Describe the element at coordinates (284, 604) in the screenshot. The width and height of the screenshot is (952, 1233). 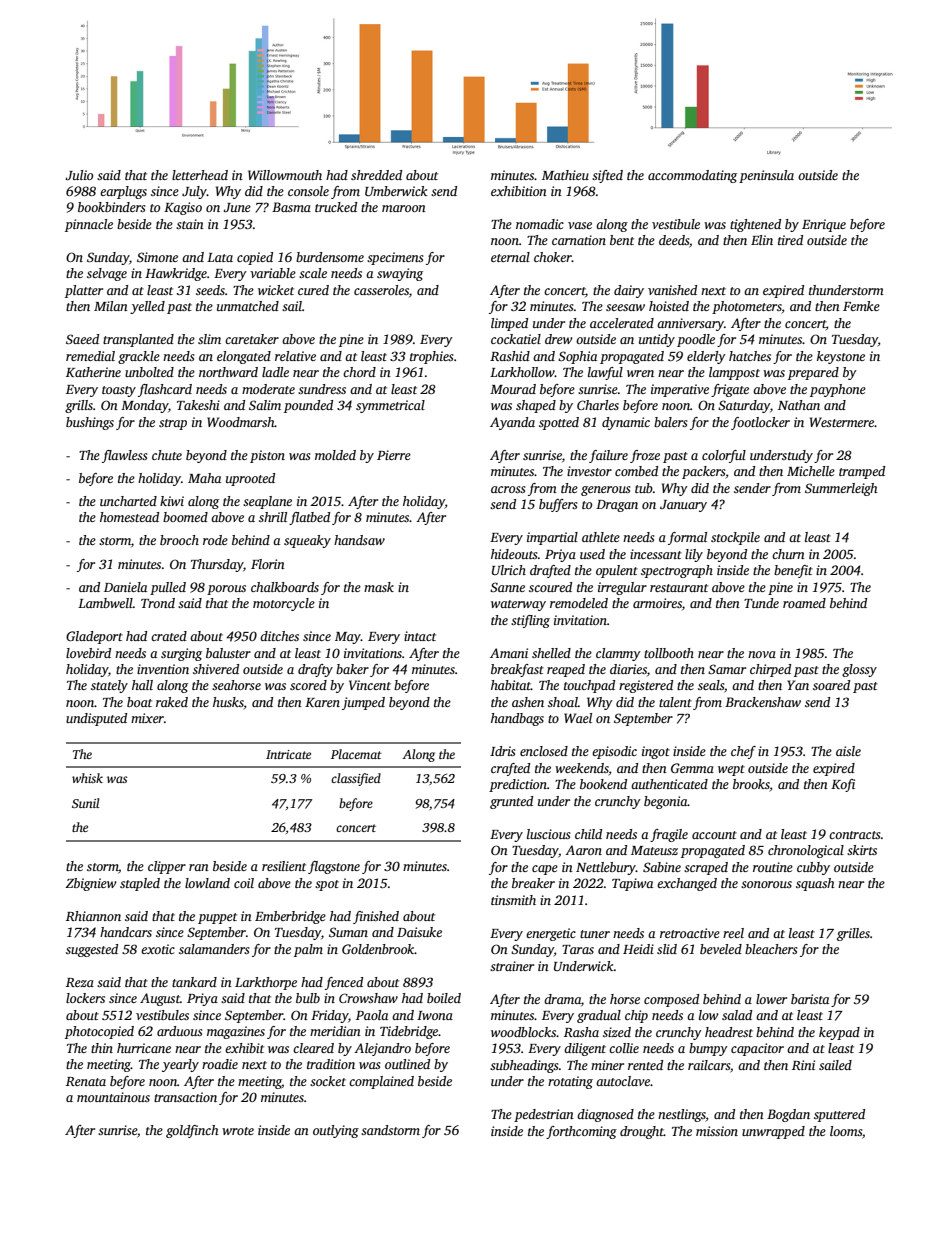
I see `motorcycle` at that location.
